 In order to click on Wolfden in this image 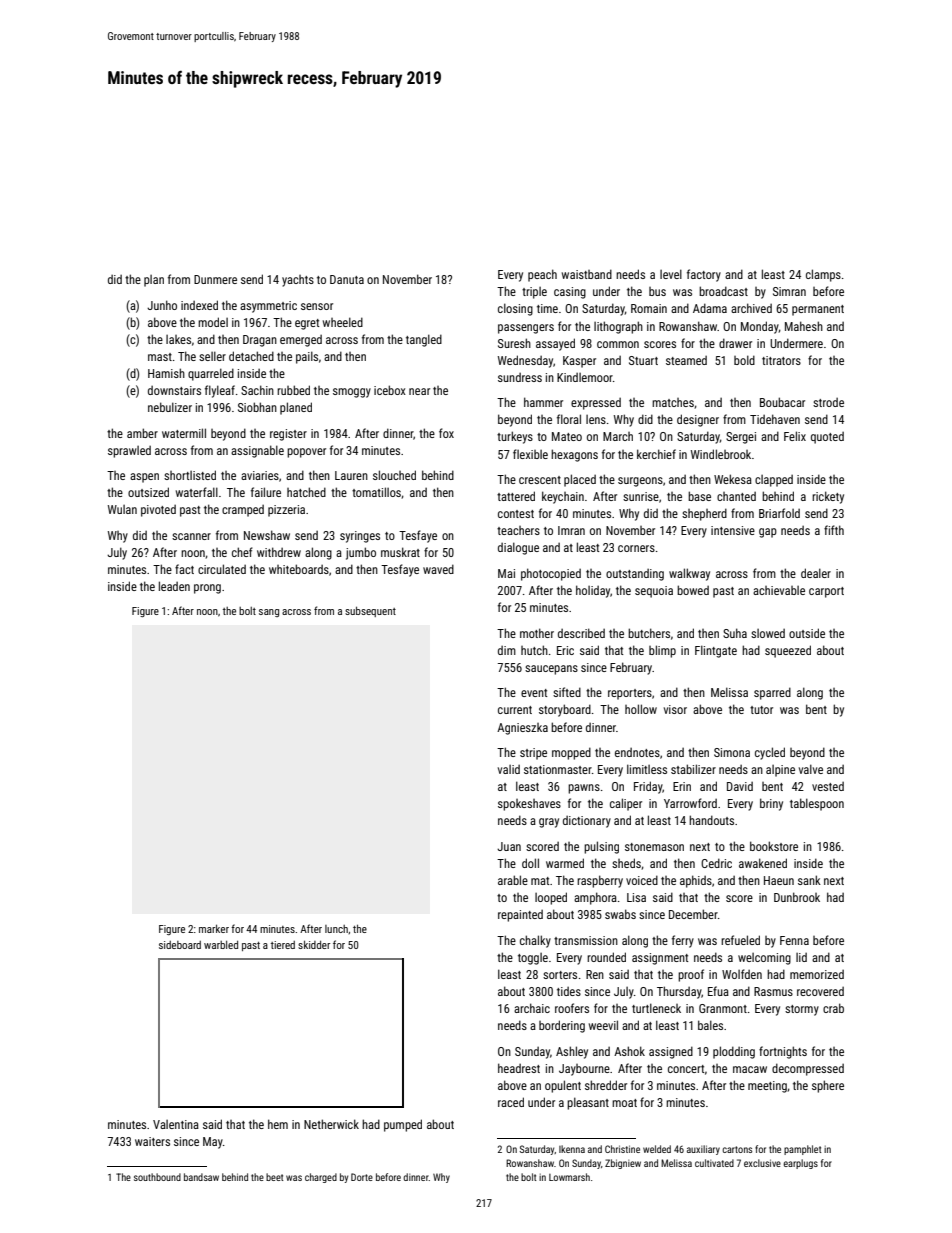, I will do `click(742, 974)`.
